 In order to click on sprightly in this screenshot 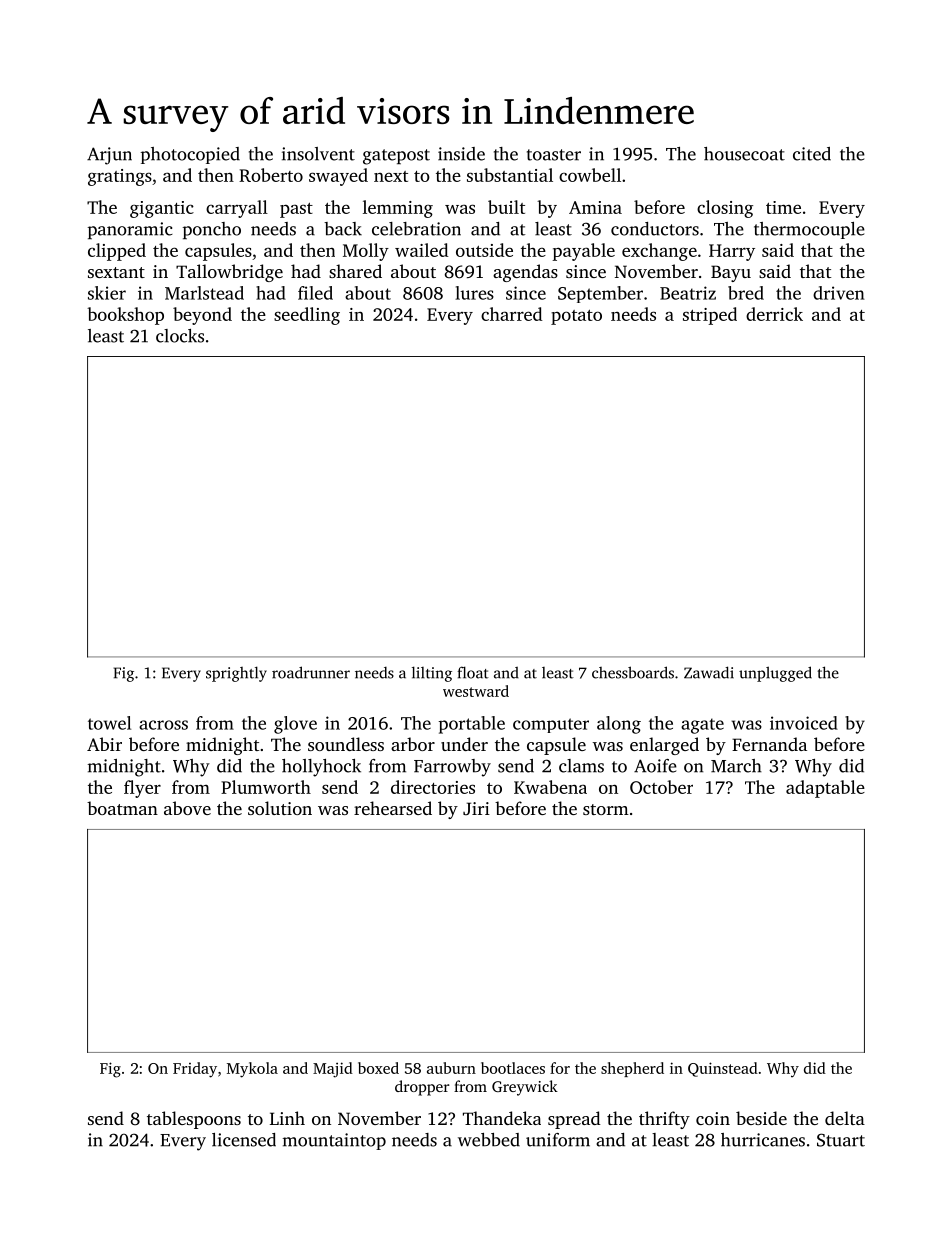, I will do `click(236, 674)`.
